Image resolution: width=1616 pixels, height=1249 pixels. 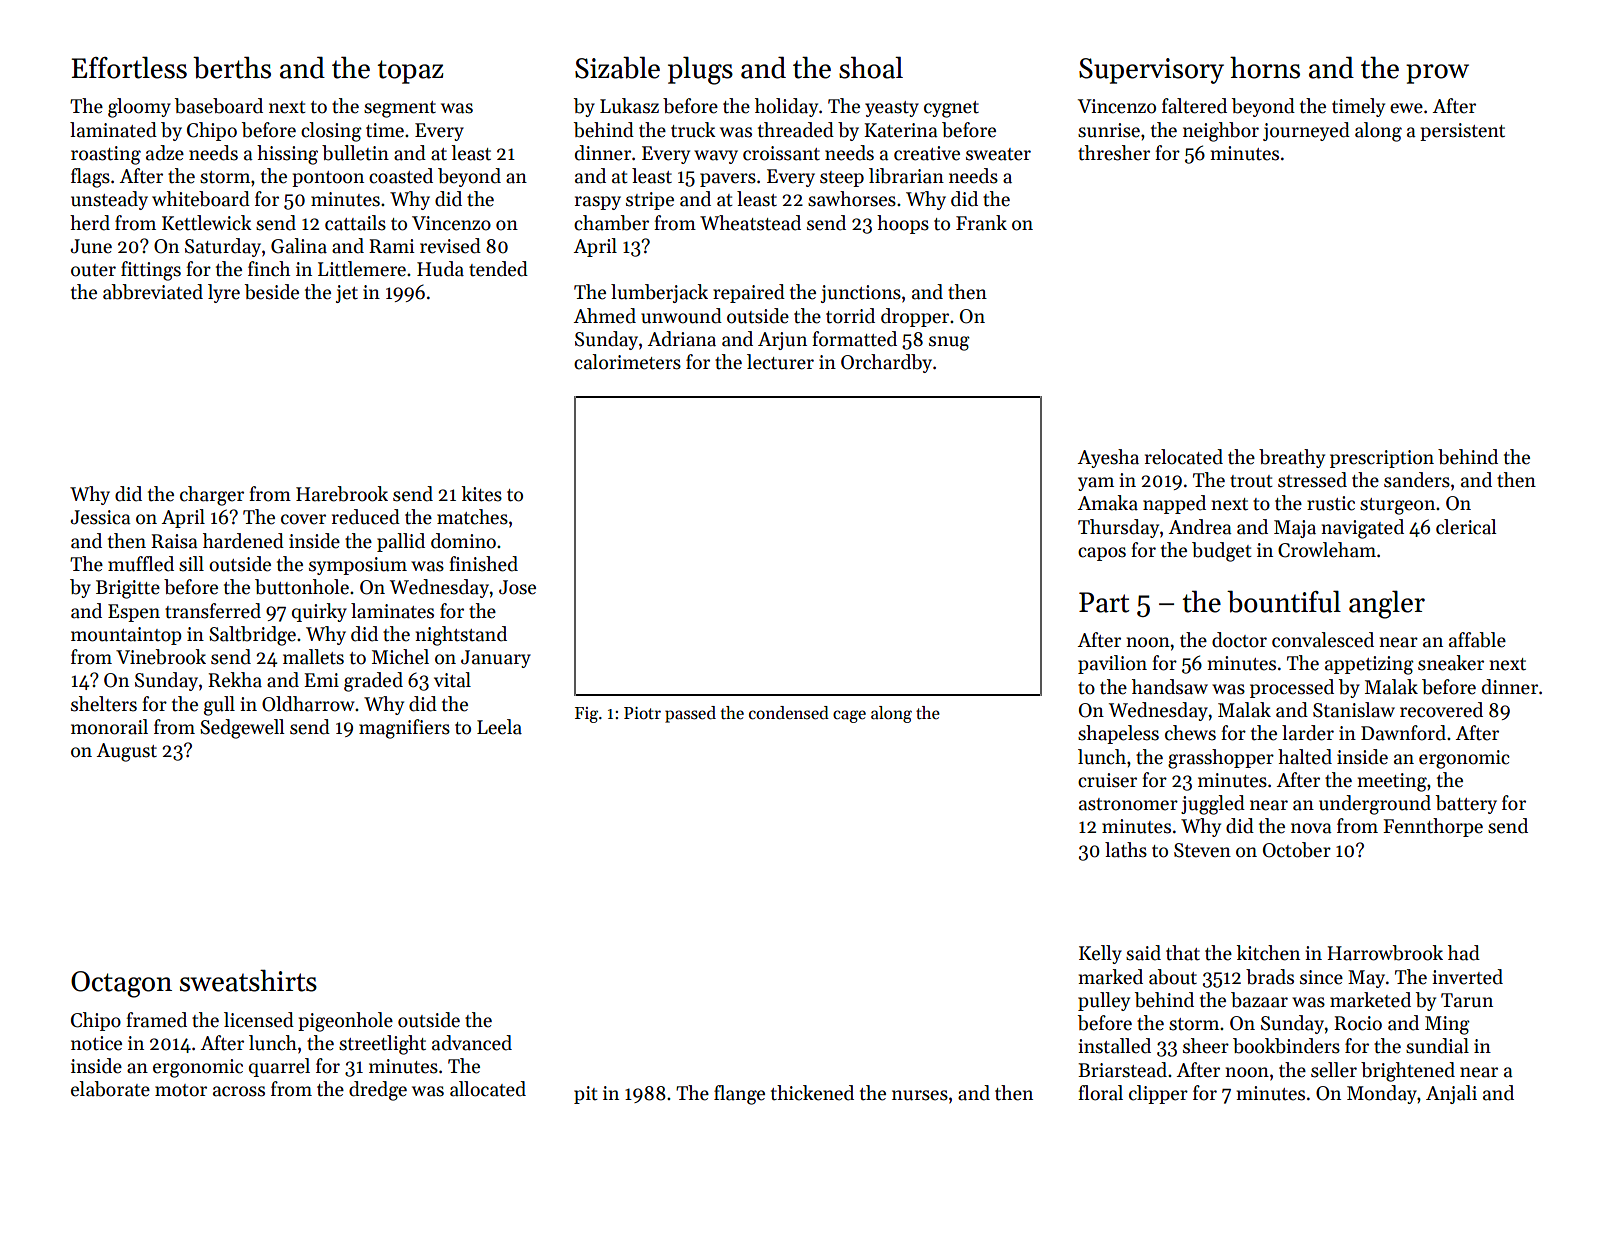 I want to click on prescription, so click(x=1382, y=459).
